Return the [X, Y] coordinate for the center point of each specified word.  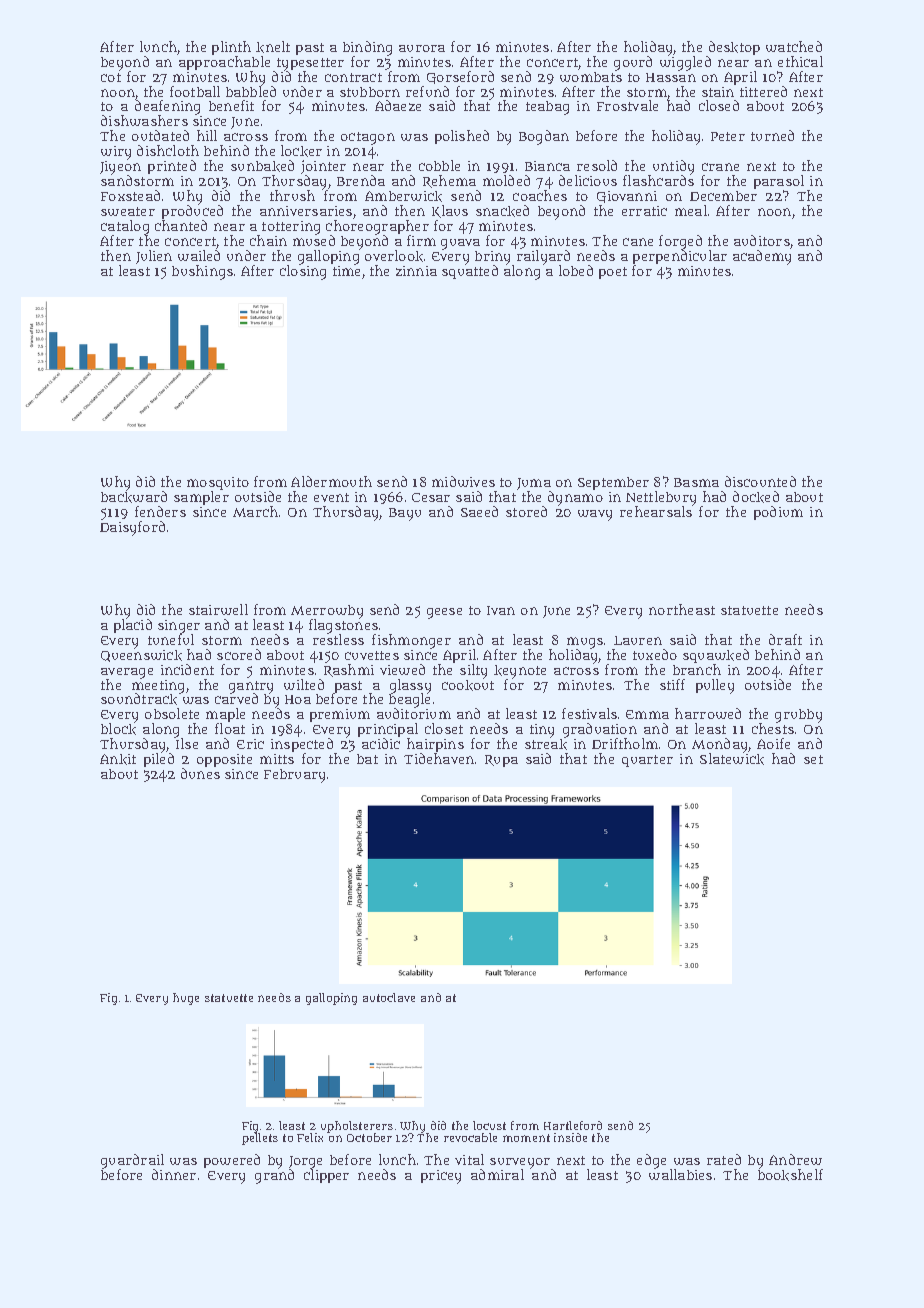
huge [186, 999]
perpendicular [680, 257]
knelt [273, 47]
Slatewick [732, 759]
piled [159, 760]
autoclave [389, 997]
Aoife [773, 743]
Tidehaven [439, 758]
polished [462, 137]
